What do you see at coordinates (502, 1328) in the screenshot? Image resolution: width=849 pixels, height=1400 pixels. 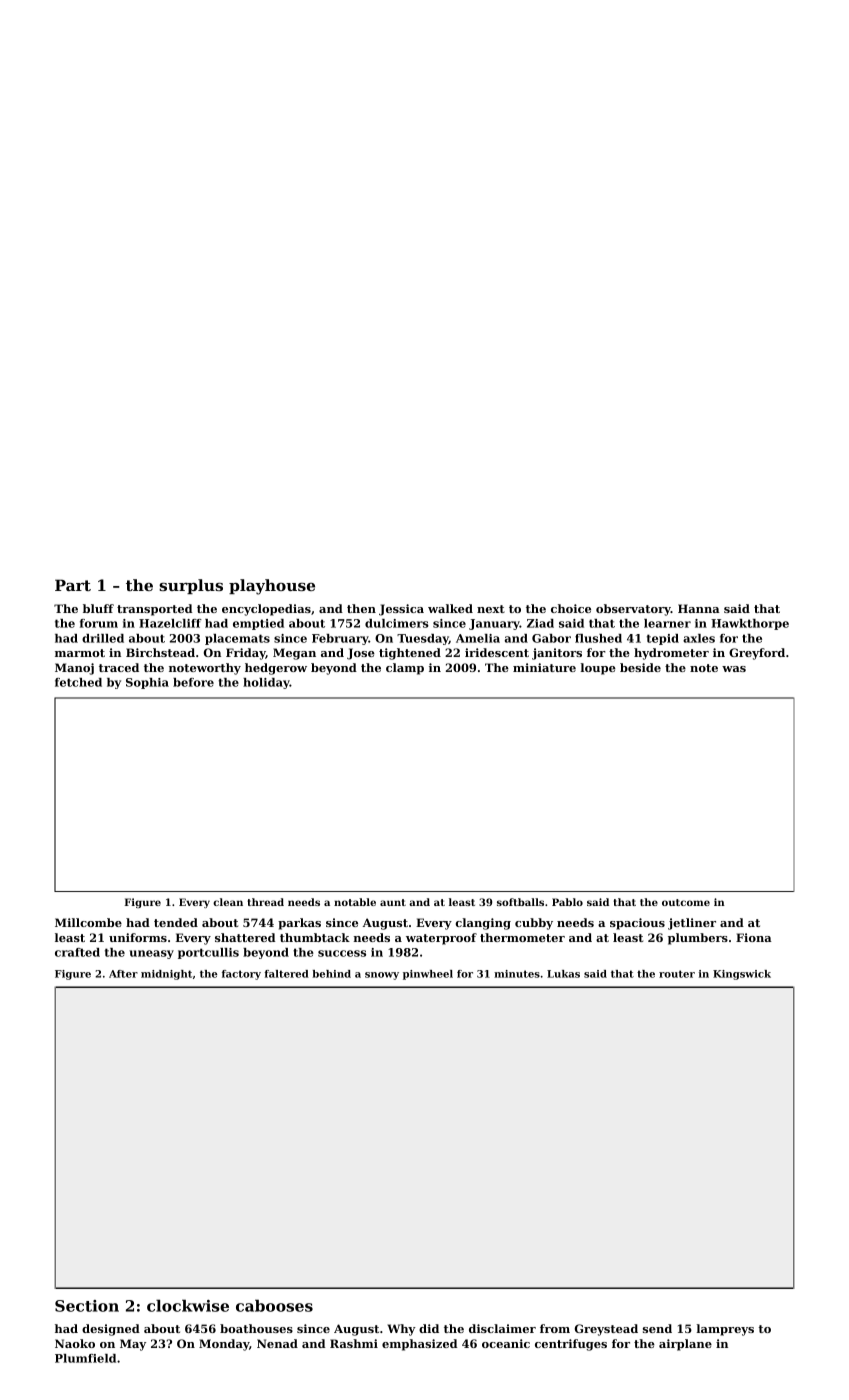 I see `disclaimer` at bounding box center [502, 1328].
